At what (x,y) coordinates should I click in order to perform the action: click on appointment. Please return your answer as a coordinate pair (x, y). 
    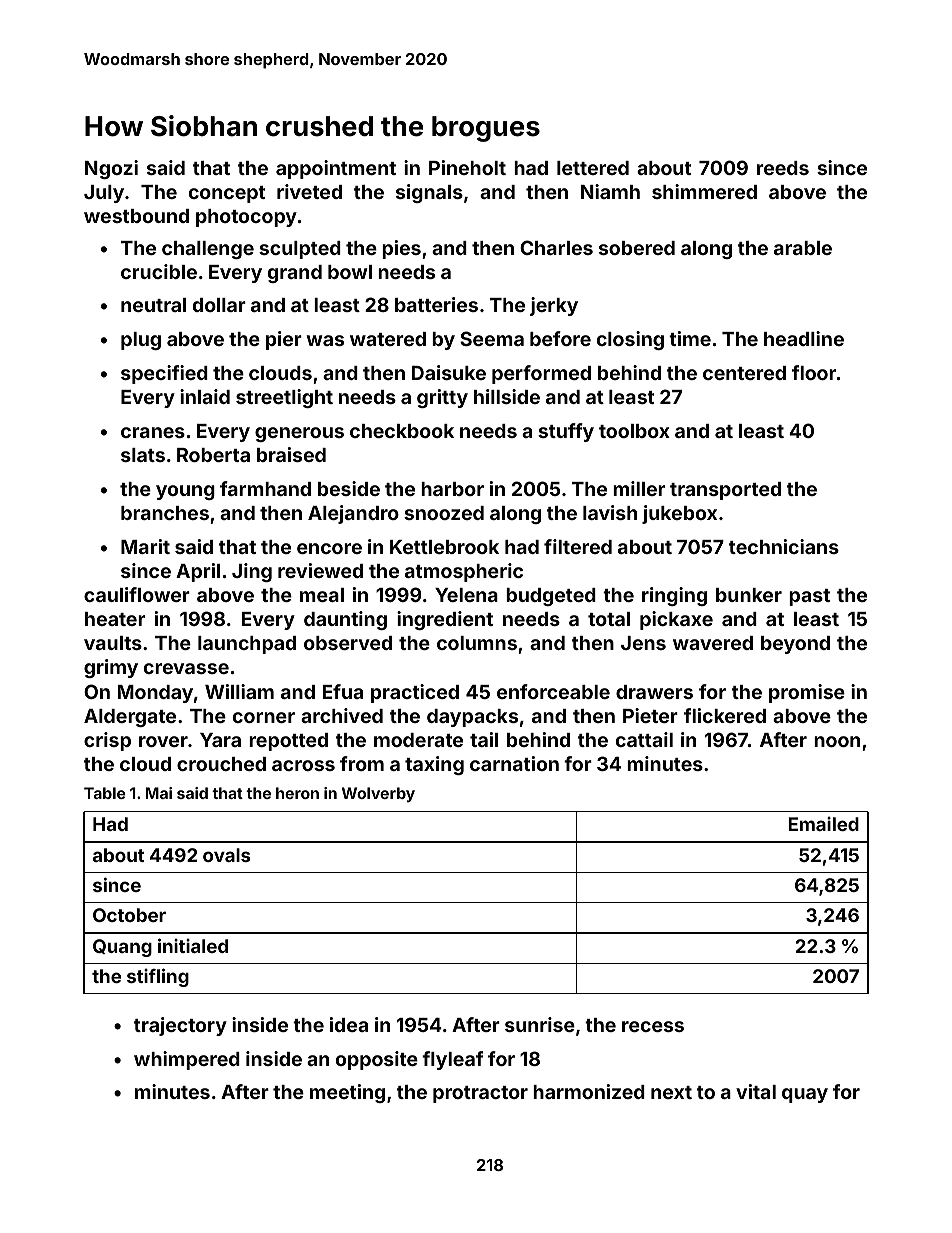
    Looking at the image, I should click on (336, 169).
